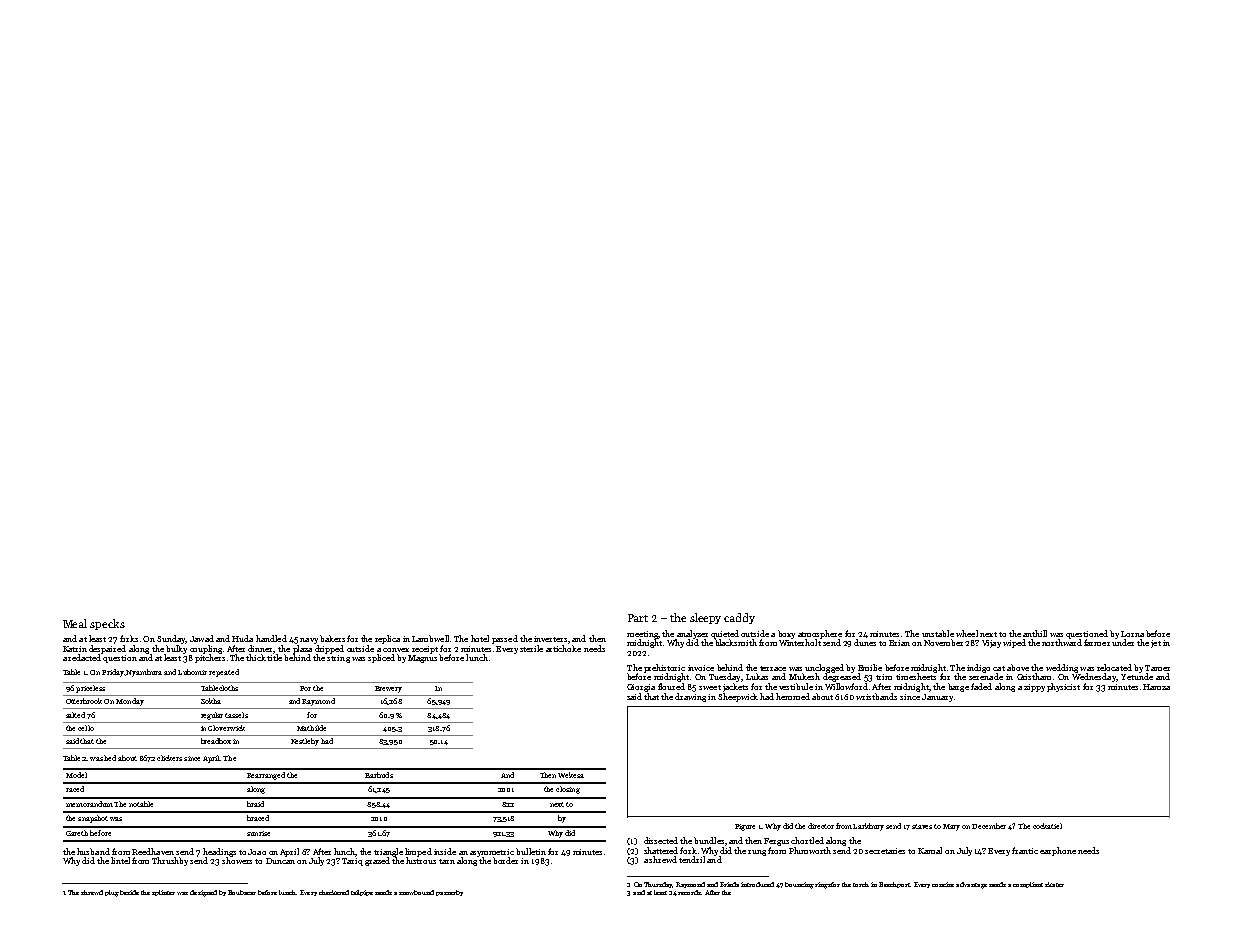 This page has width=1233, height=952. Describe the element at coordinates (690, 892) in the page. I see `records` at that location.
